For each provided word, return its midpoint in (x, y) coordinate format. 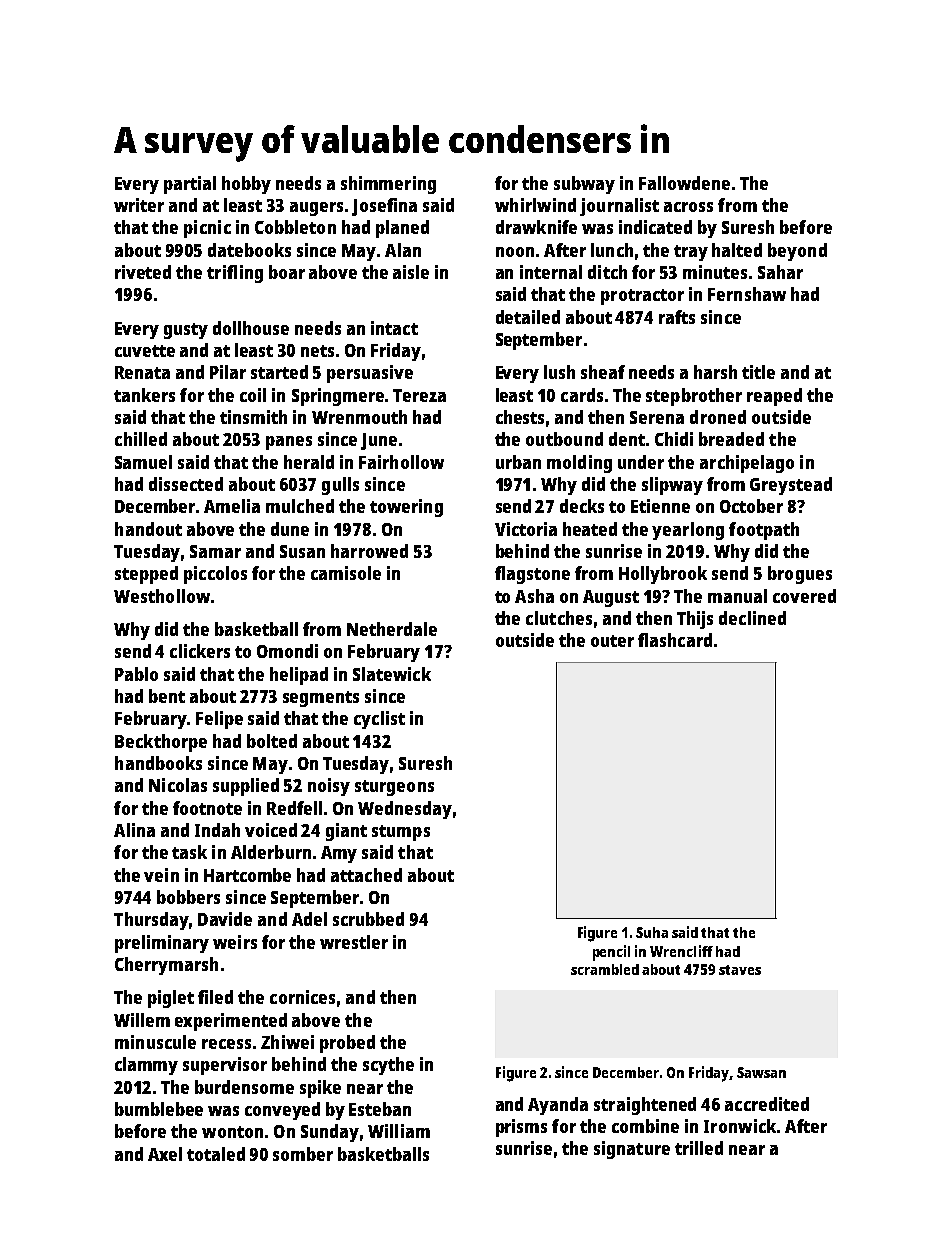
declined (752, 618)
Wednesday (405, 810)
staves (740, 970)
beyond (797, 252)
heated (590, 529)
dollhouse (251, 328)
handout (148, 529)
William (399, 1131)
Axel (165, 1154)
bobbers (188, 897)
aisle (411, 272)
